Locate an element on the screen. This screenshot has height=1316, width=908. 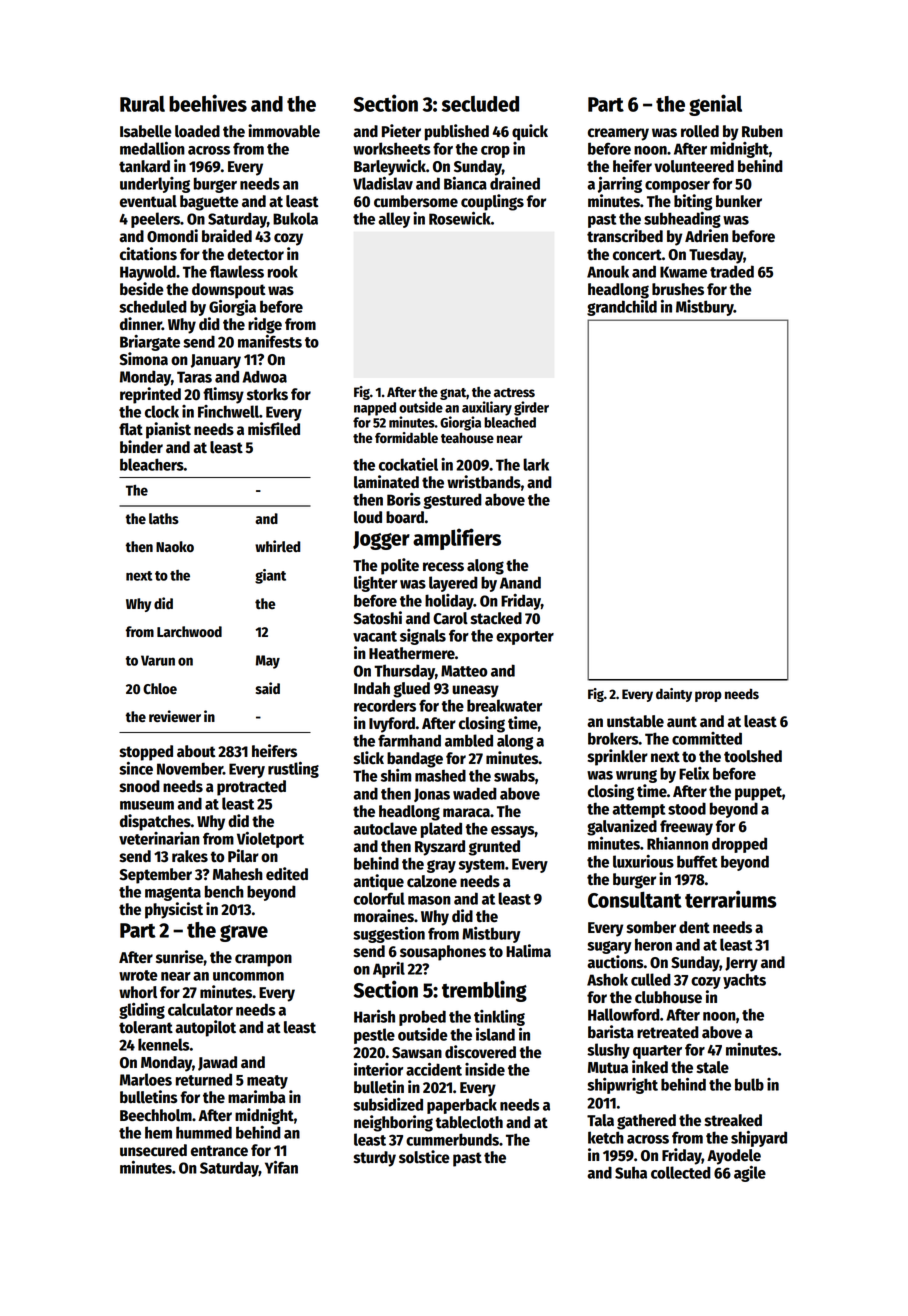
concert is located at coordinates (637, 255).
